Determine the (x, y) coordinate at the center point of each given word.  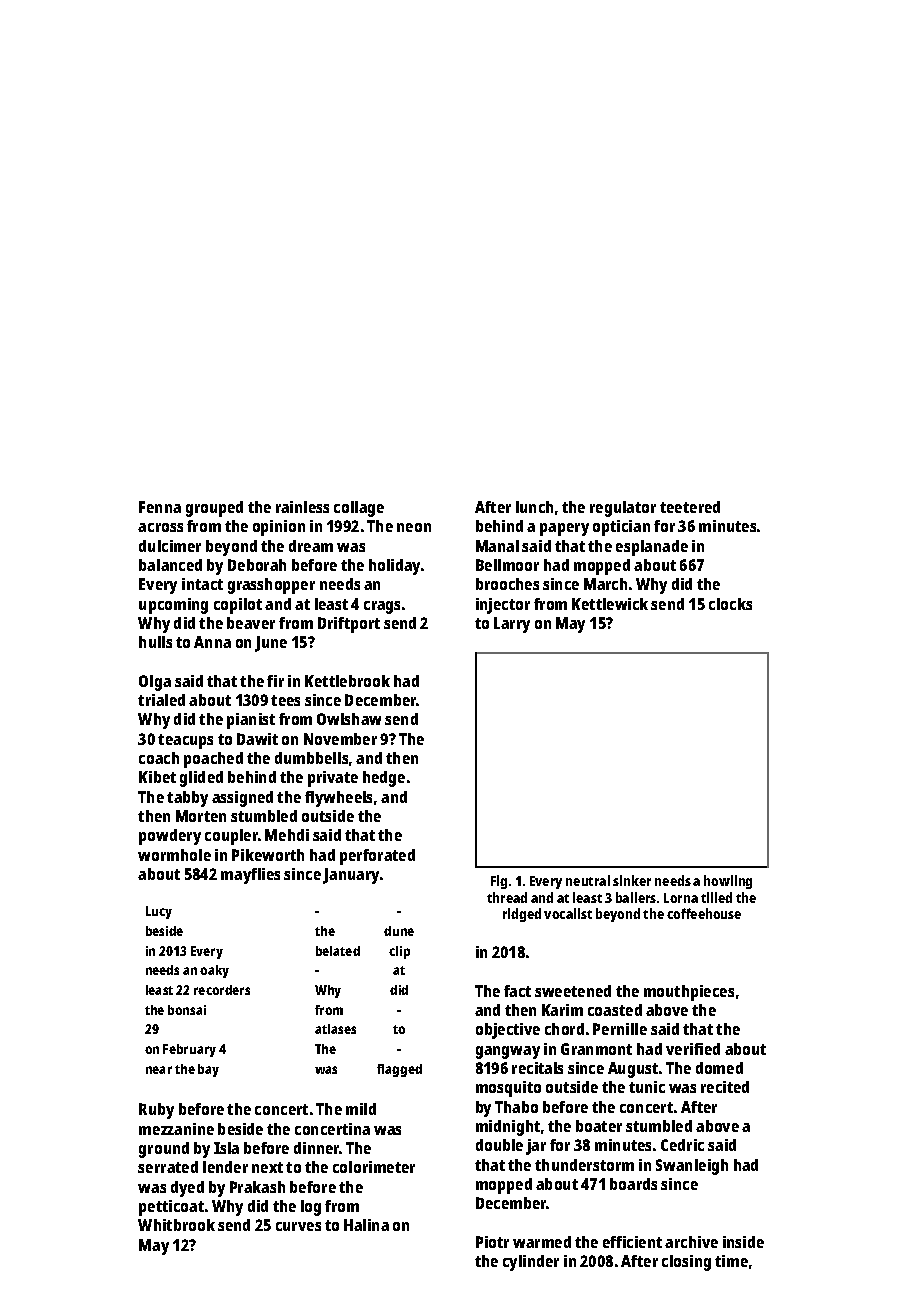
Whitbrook (176, 1225)
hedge (384, 779)
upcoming (173, 606)
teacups (185, 741)
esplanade (652, 548)
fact (517, 991)
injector (503, 606)
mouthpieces (689, 993)
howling (728, 882)
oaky (214, 971)
